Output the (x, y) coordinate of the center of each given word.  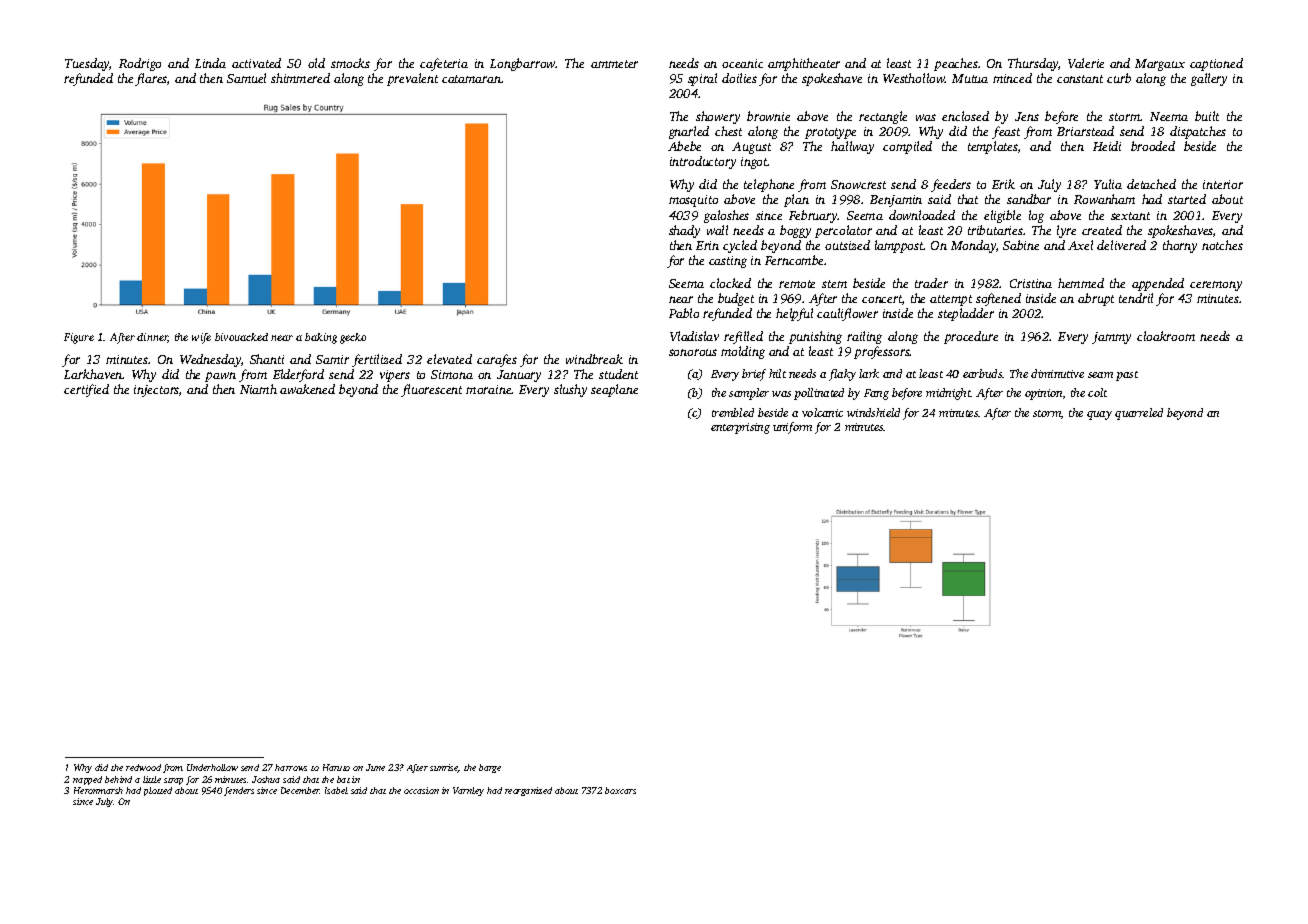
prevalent (412, 79)
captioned (1216, 64)
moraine (489, 389)
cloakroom (1166, 336)
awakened (307, 389)
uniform (792, 428)
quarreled (1139, 414)
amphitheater (804, 64)
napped (87, 780)
